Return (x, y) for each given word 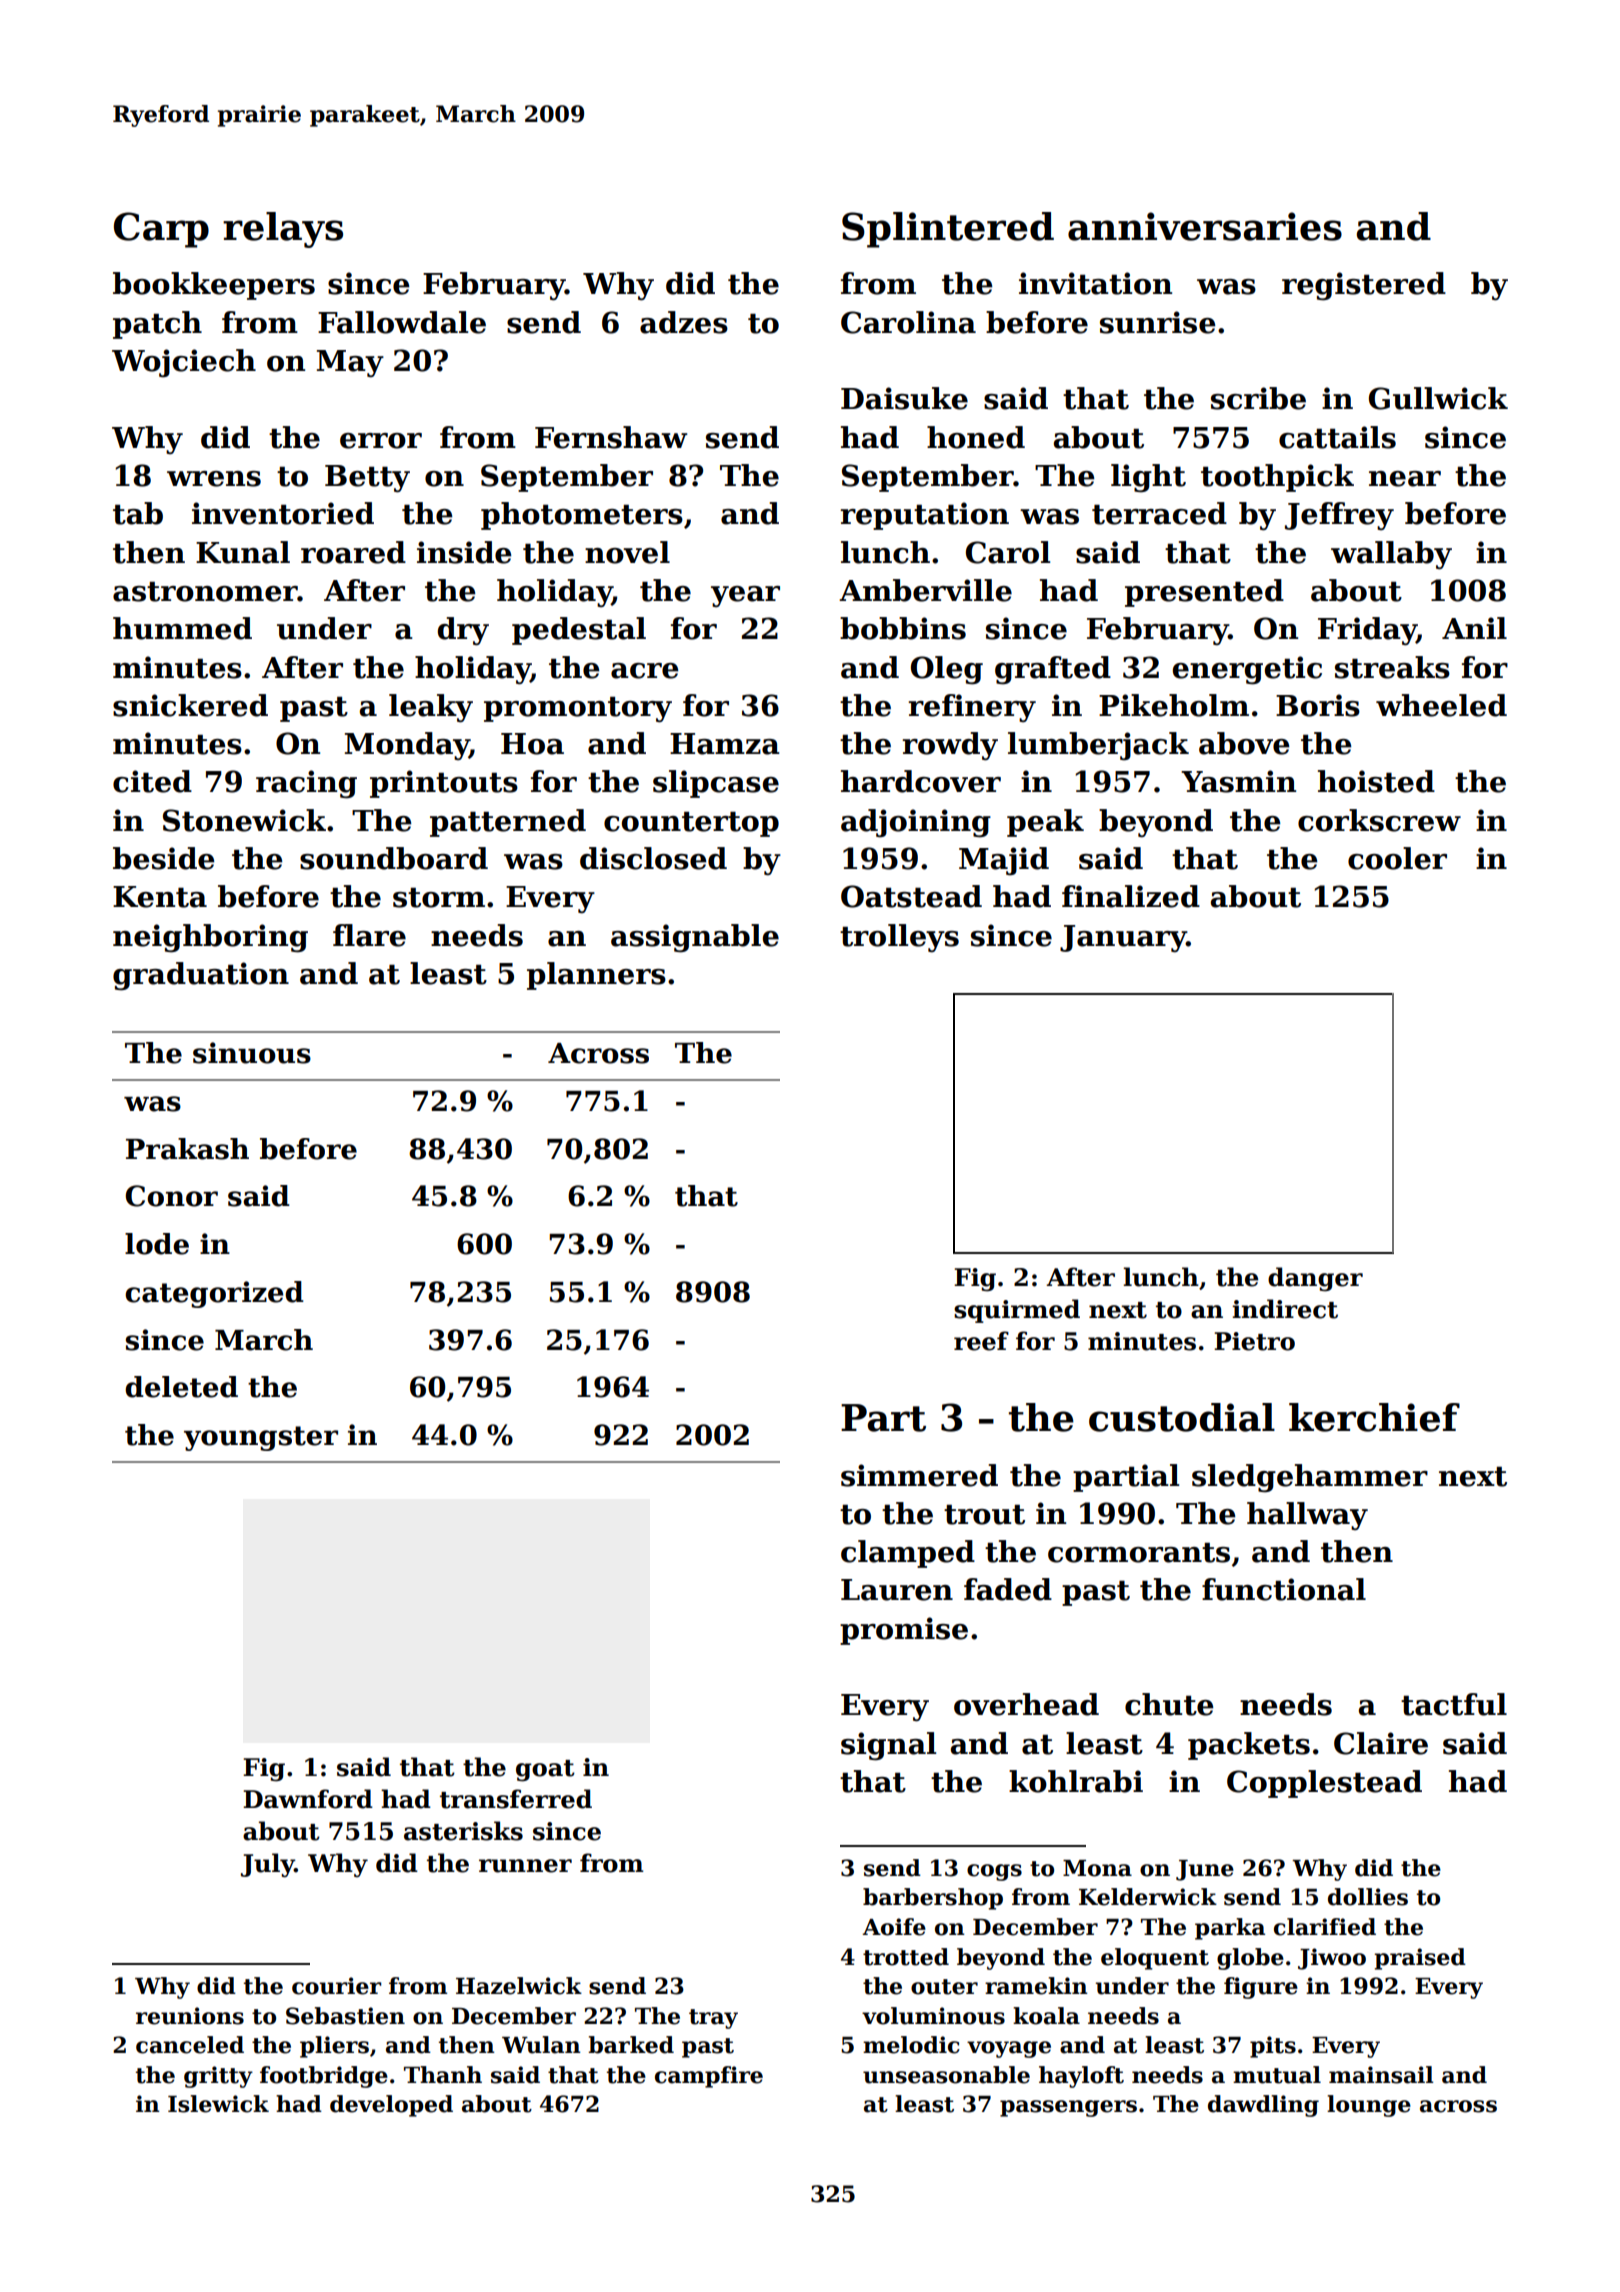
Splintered (948, 230)
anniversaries (1205, 226)
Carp (161, 230)
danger (1315, 1279)
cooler (1397, 858)
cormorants (1139, 1553)
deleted (181, 1387)
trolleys (899, 938)
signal (888, 1746)
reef (981, 1341)
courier (337, 1986)
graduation (201, 976)
